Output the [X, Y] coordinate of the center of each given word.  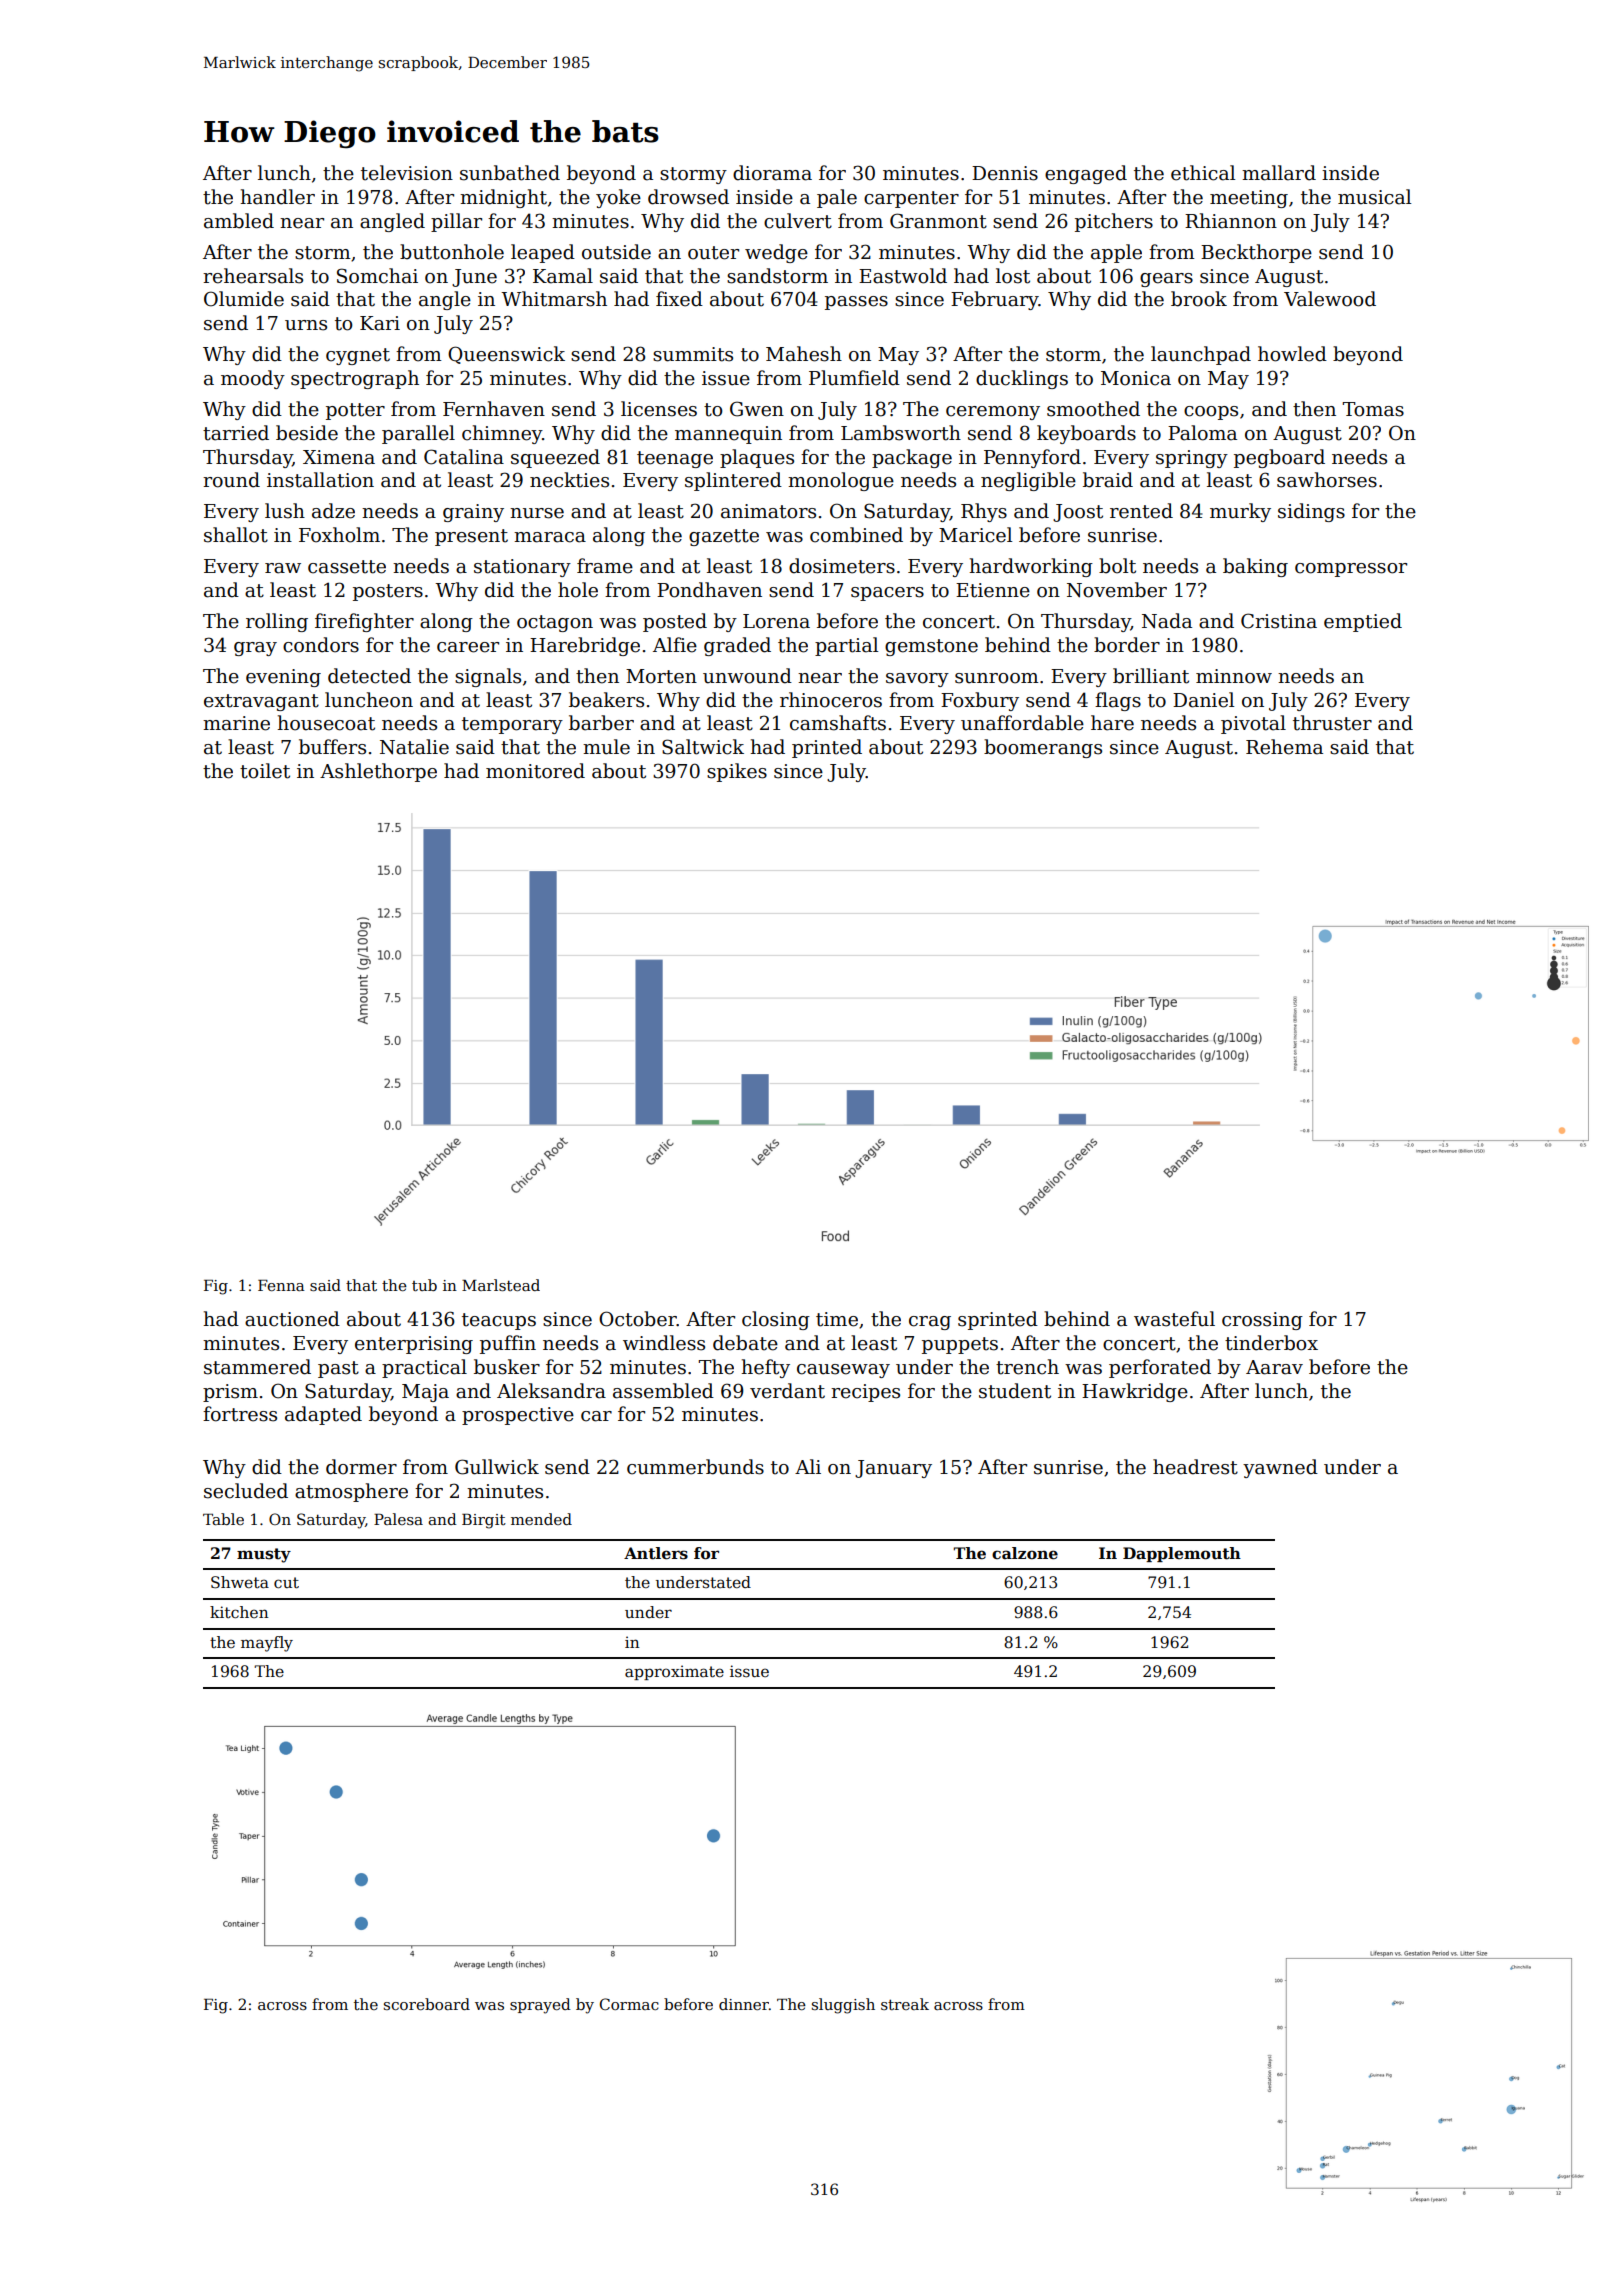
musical [1374, 197]
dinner [744, 2004]
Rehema [1284, 747]
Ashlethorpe [378, 772]
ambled [239, 221]
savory [917, 680]
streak [905, 2004]
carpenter [911, 199]
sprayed [540, 2006]
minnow [1234, 676]
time [837, 1319]
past [338, 1369]
